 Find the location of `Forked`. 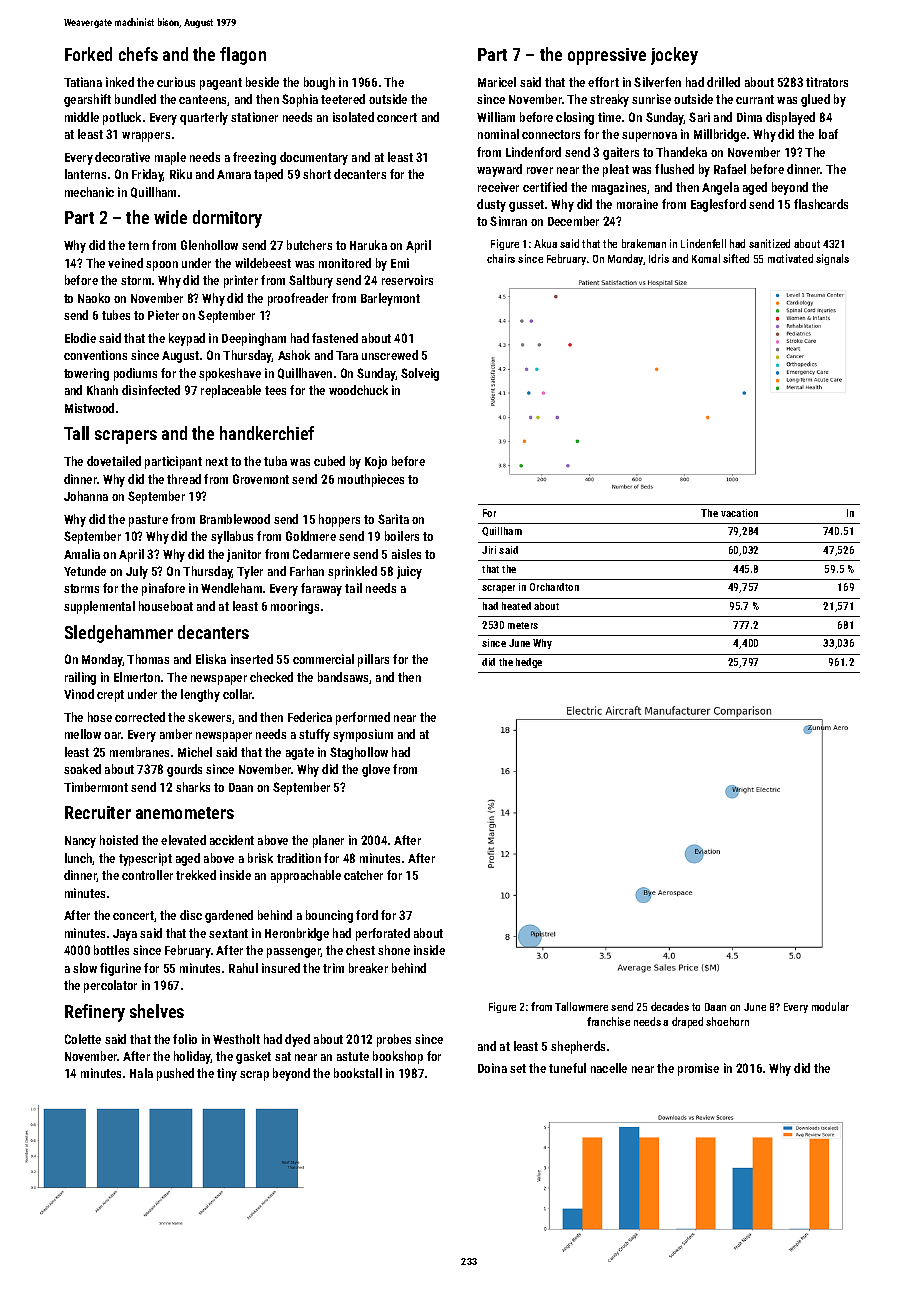

Forked is located at coordinates (88, 54).
